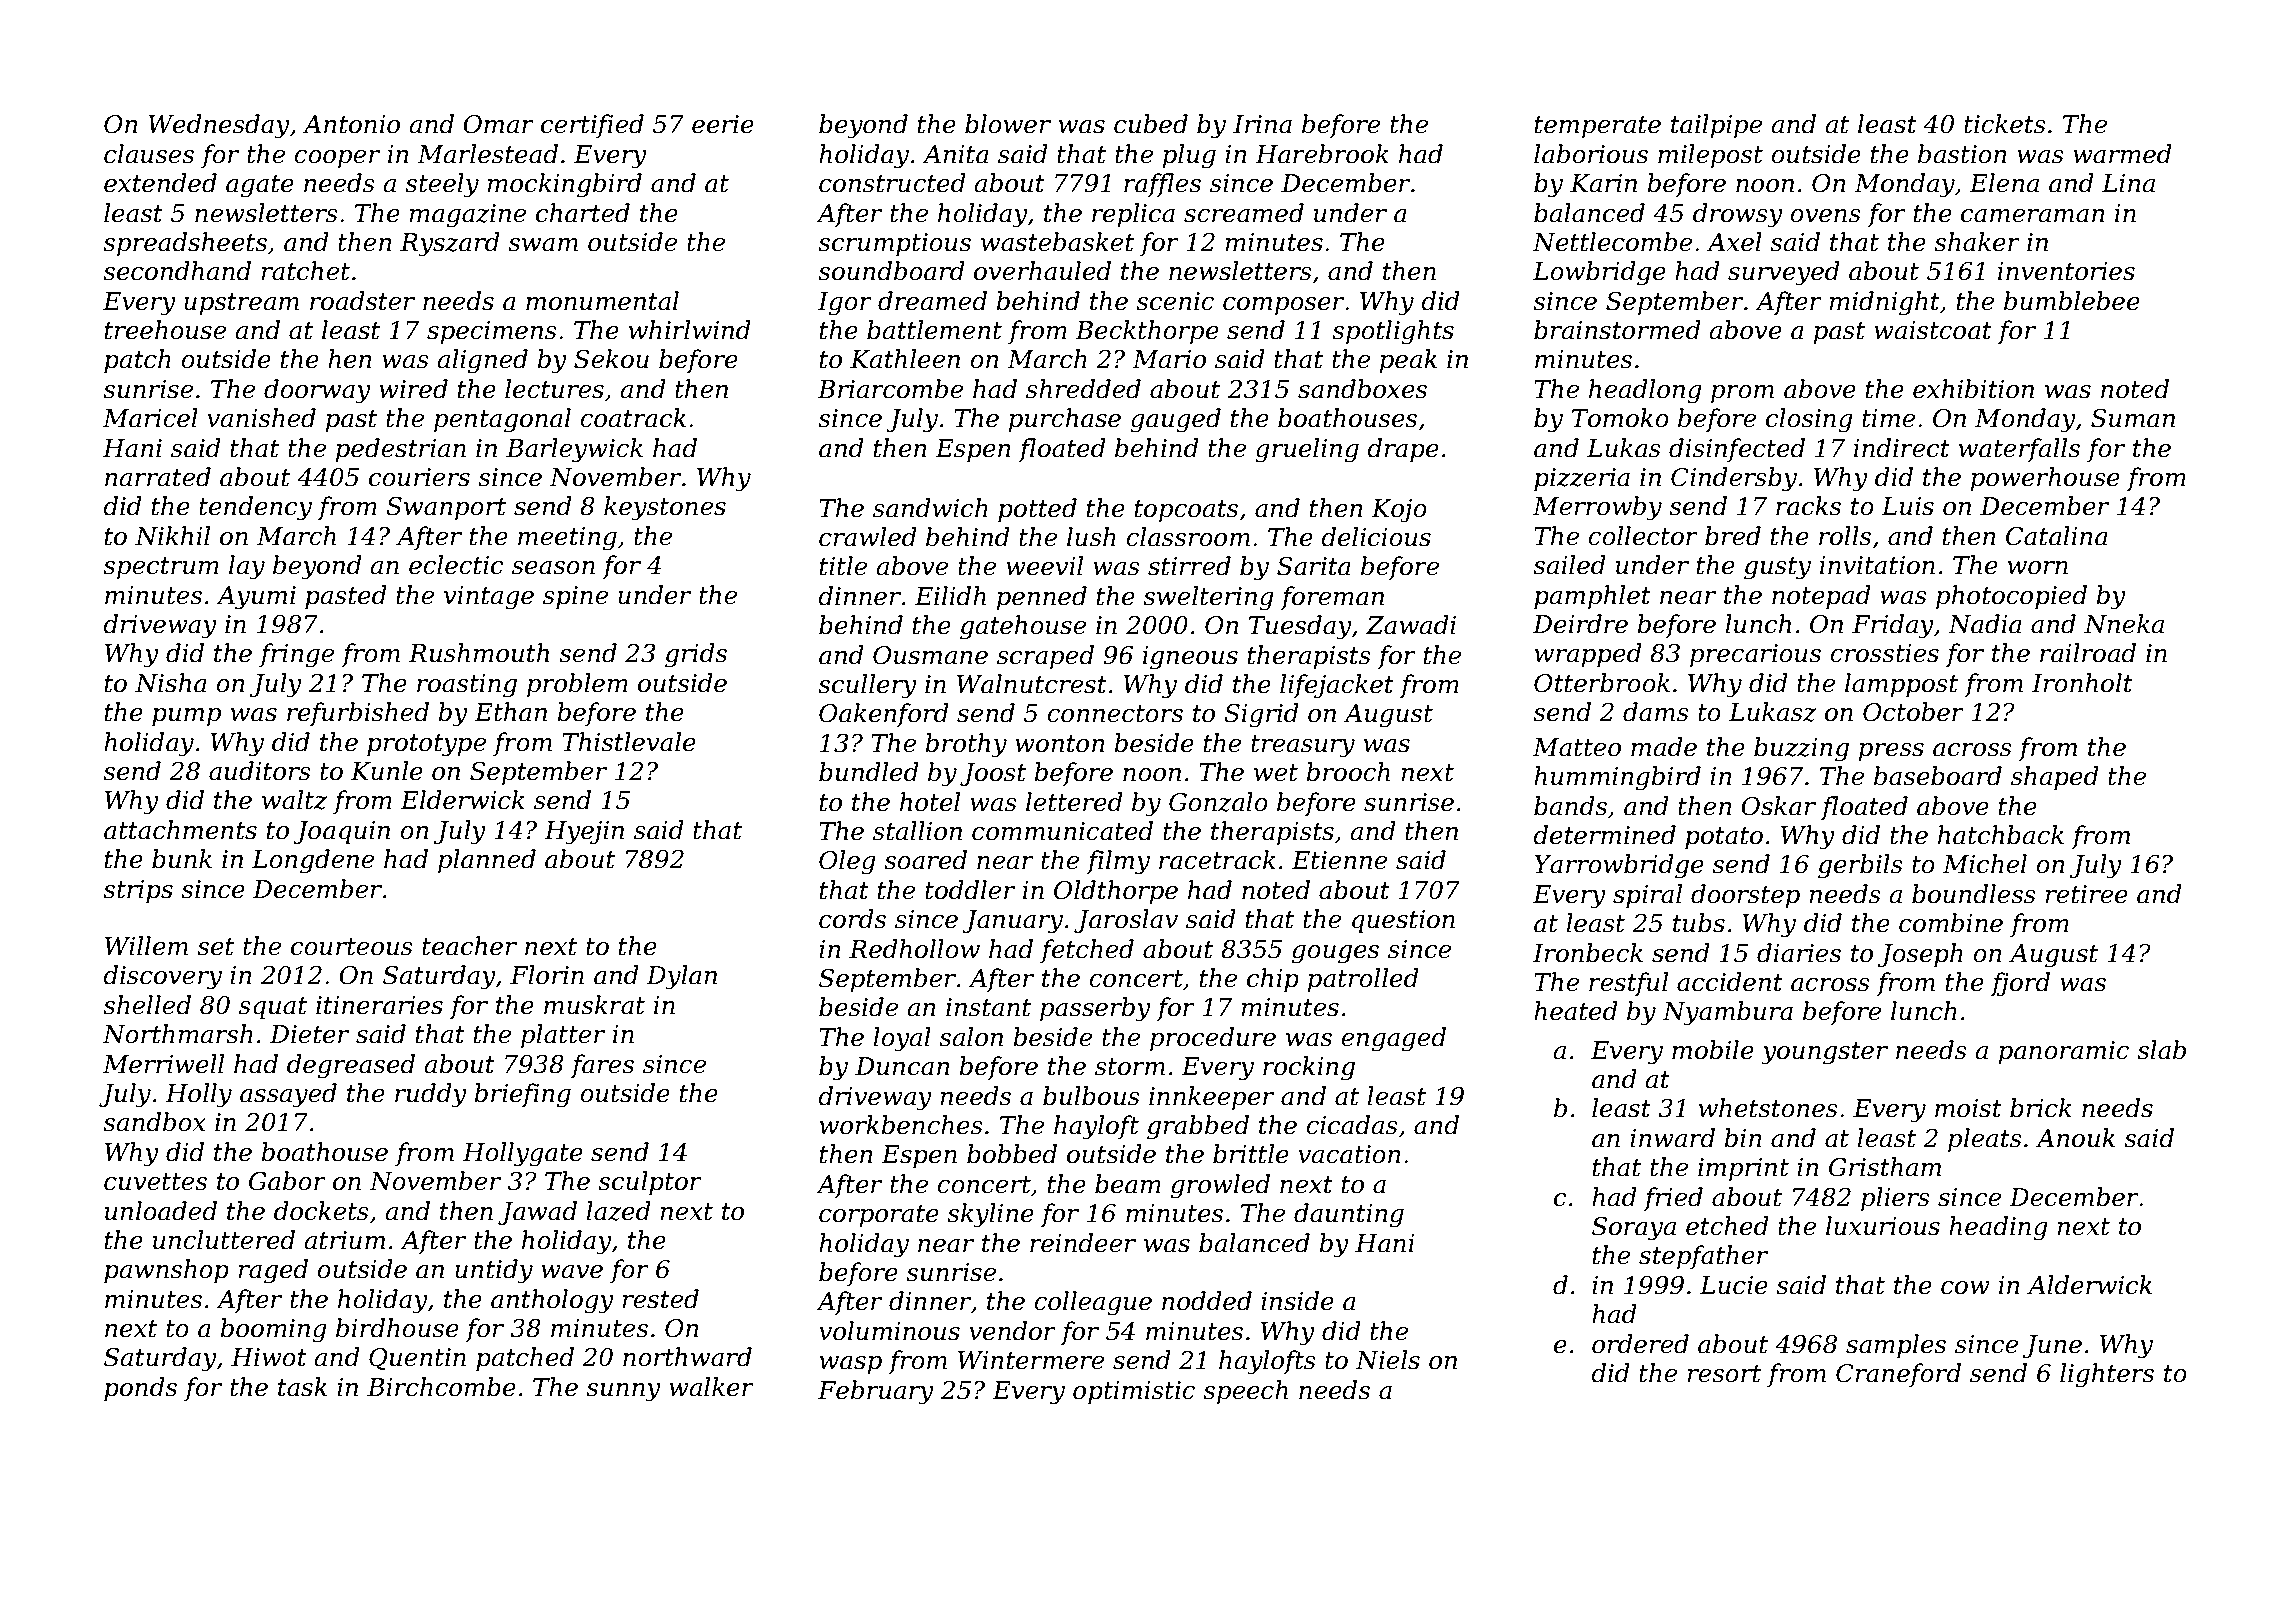  I want to click on Nisha, so click(171, 683).
